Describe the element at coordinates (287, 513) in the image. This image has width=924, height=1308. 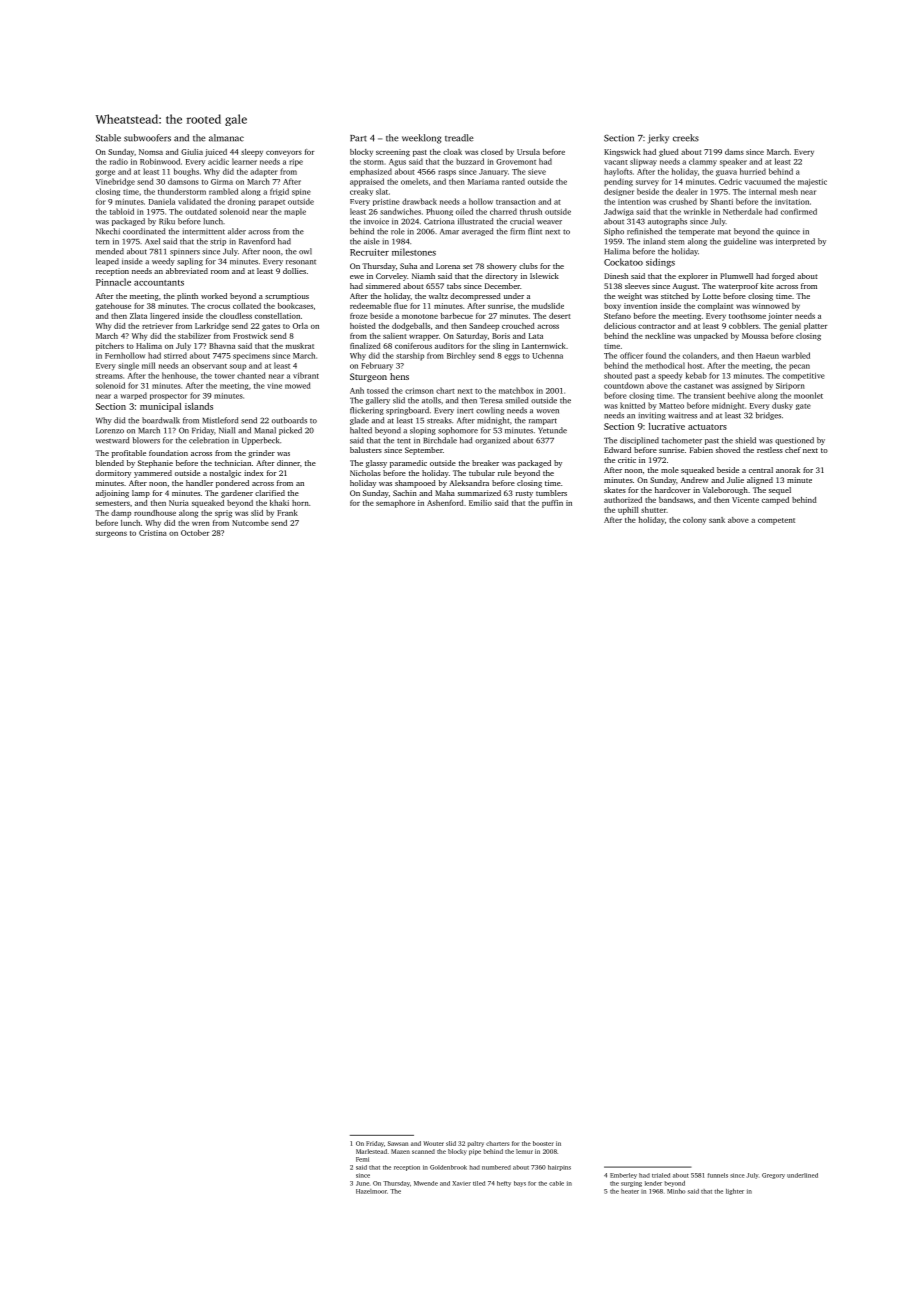
I see `Frank` at that location.
